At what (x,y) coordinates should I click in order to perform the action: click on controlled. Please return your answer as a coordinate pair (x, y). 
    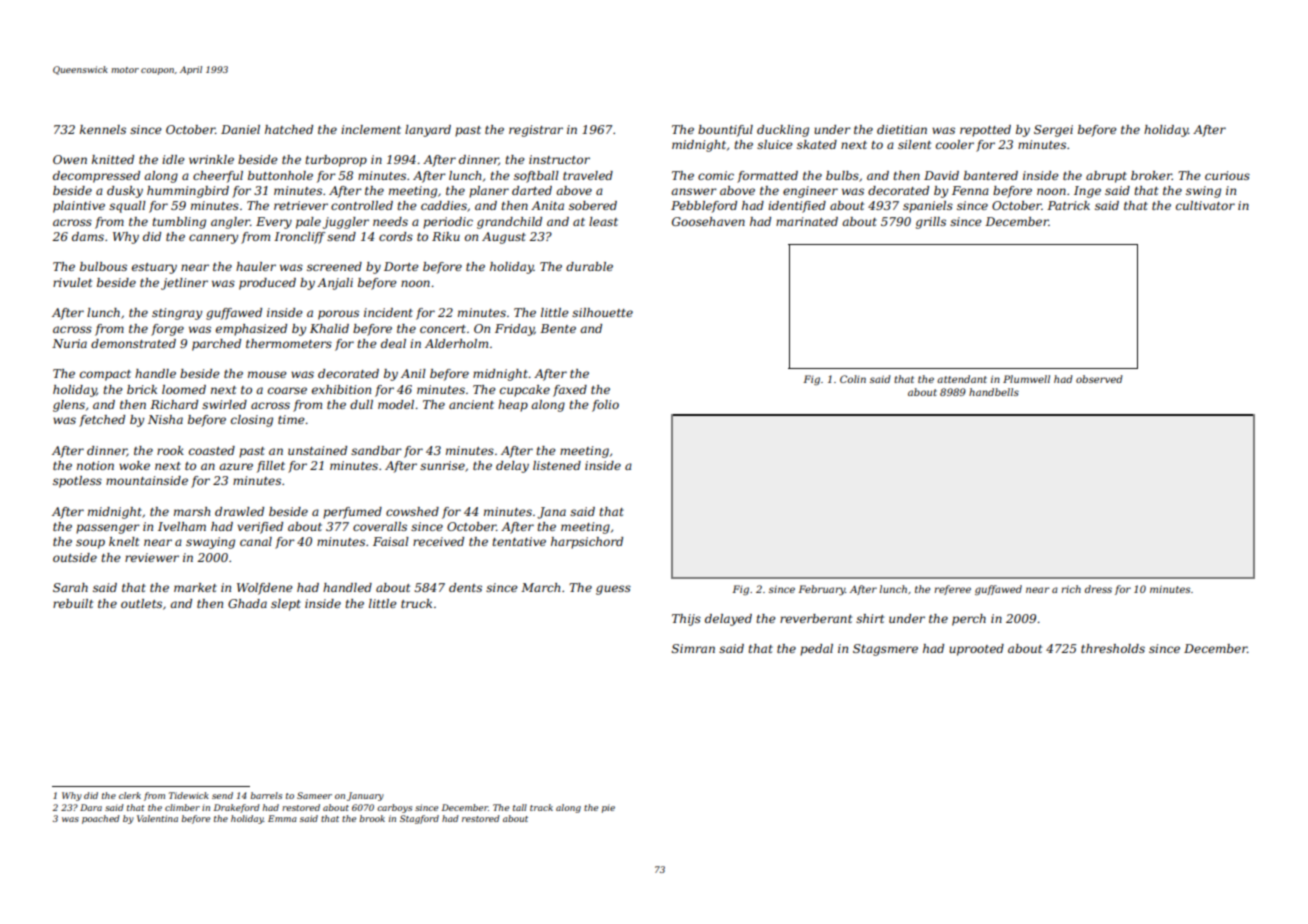
    Looking at the image, I should click on (362, 205).
